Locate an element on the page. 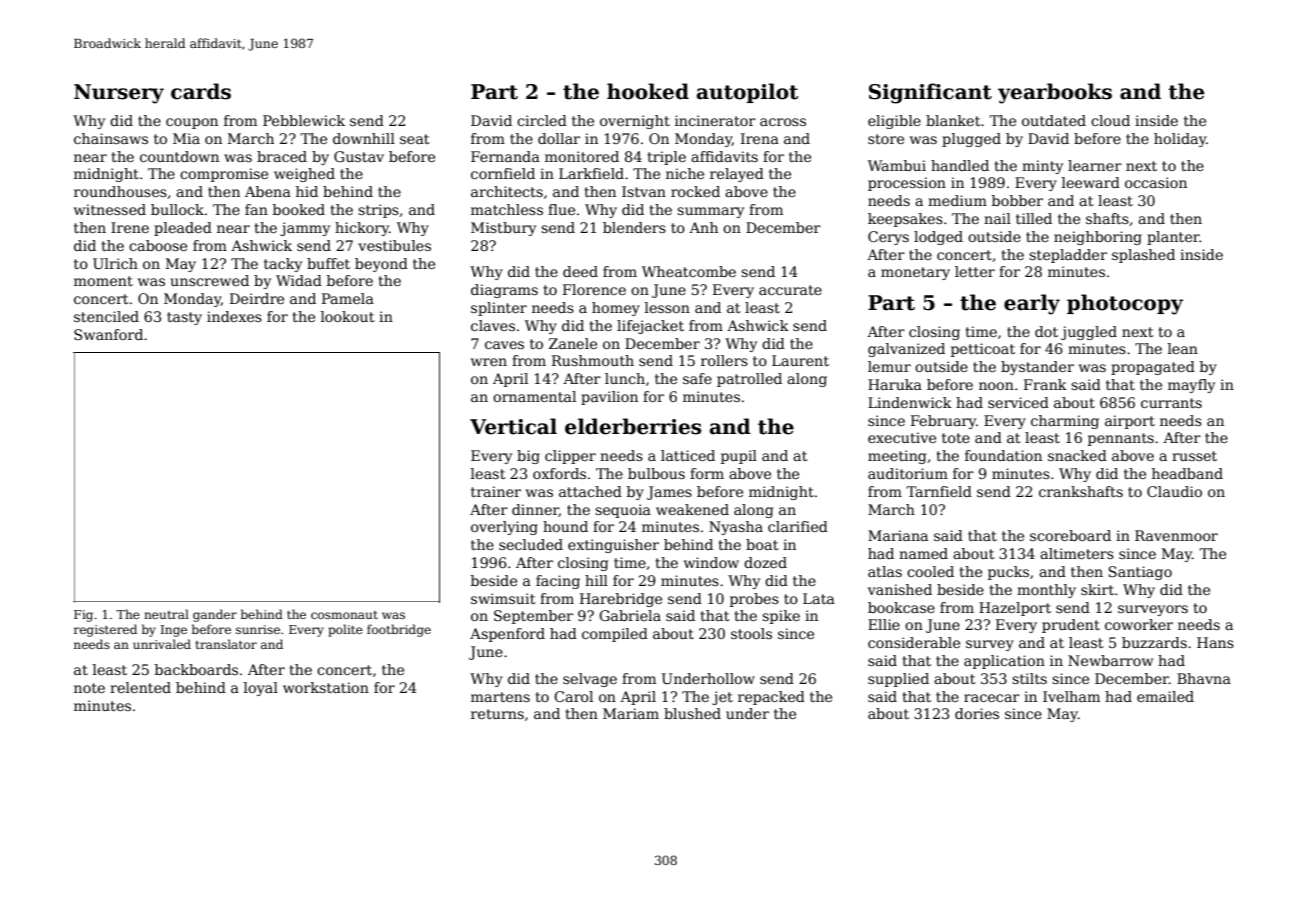 This document has width=1308, height=924. holiday is located at coordinates (1180, 140).
